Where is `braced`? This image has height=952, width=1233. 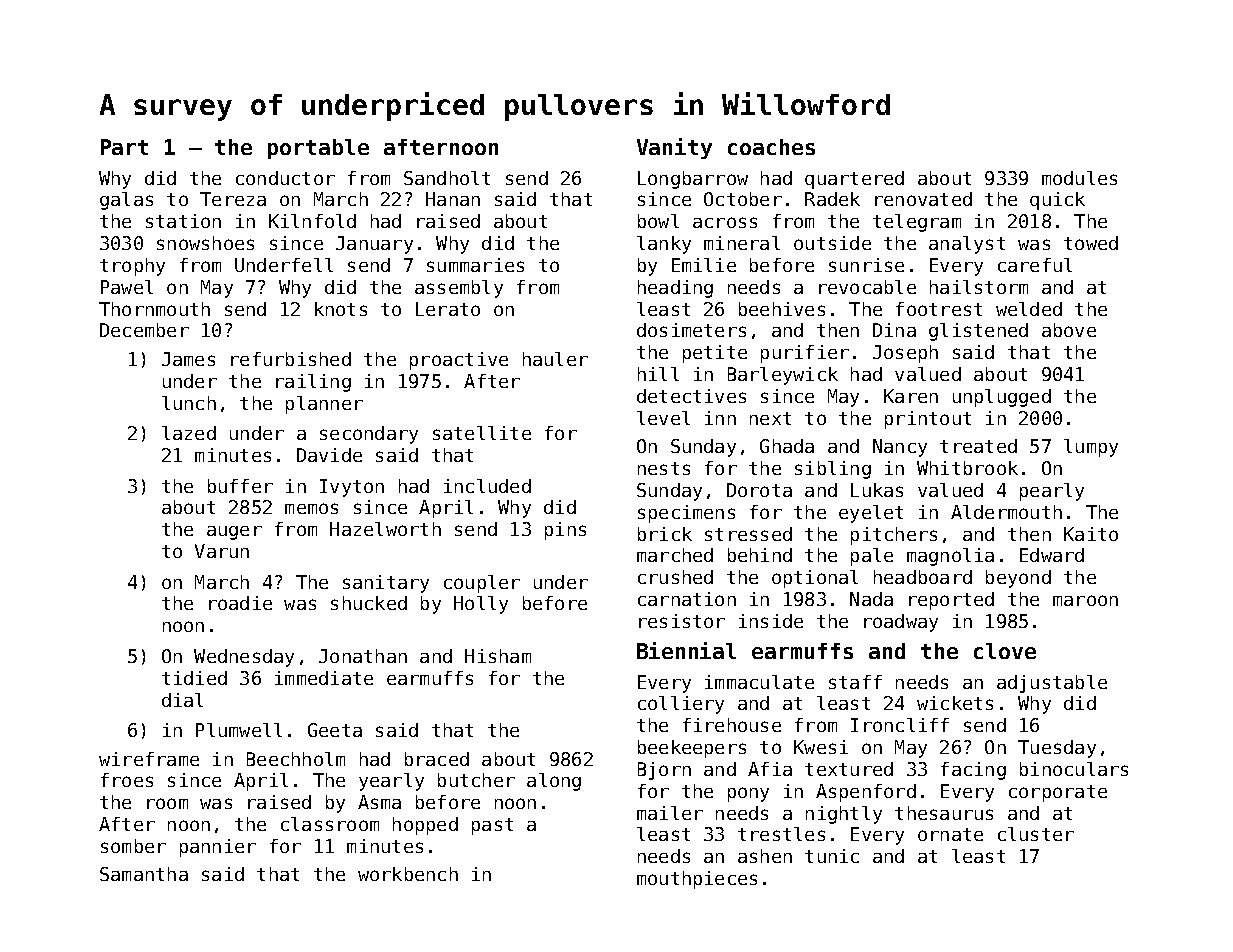 braced is located at coordinates (437, 759).
